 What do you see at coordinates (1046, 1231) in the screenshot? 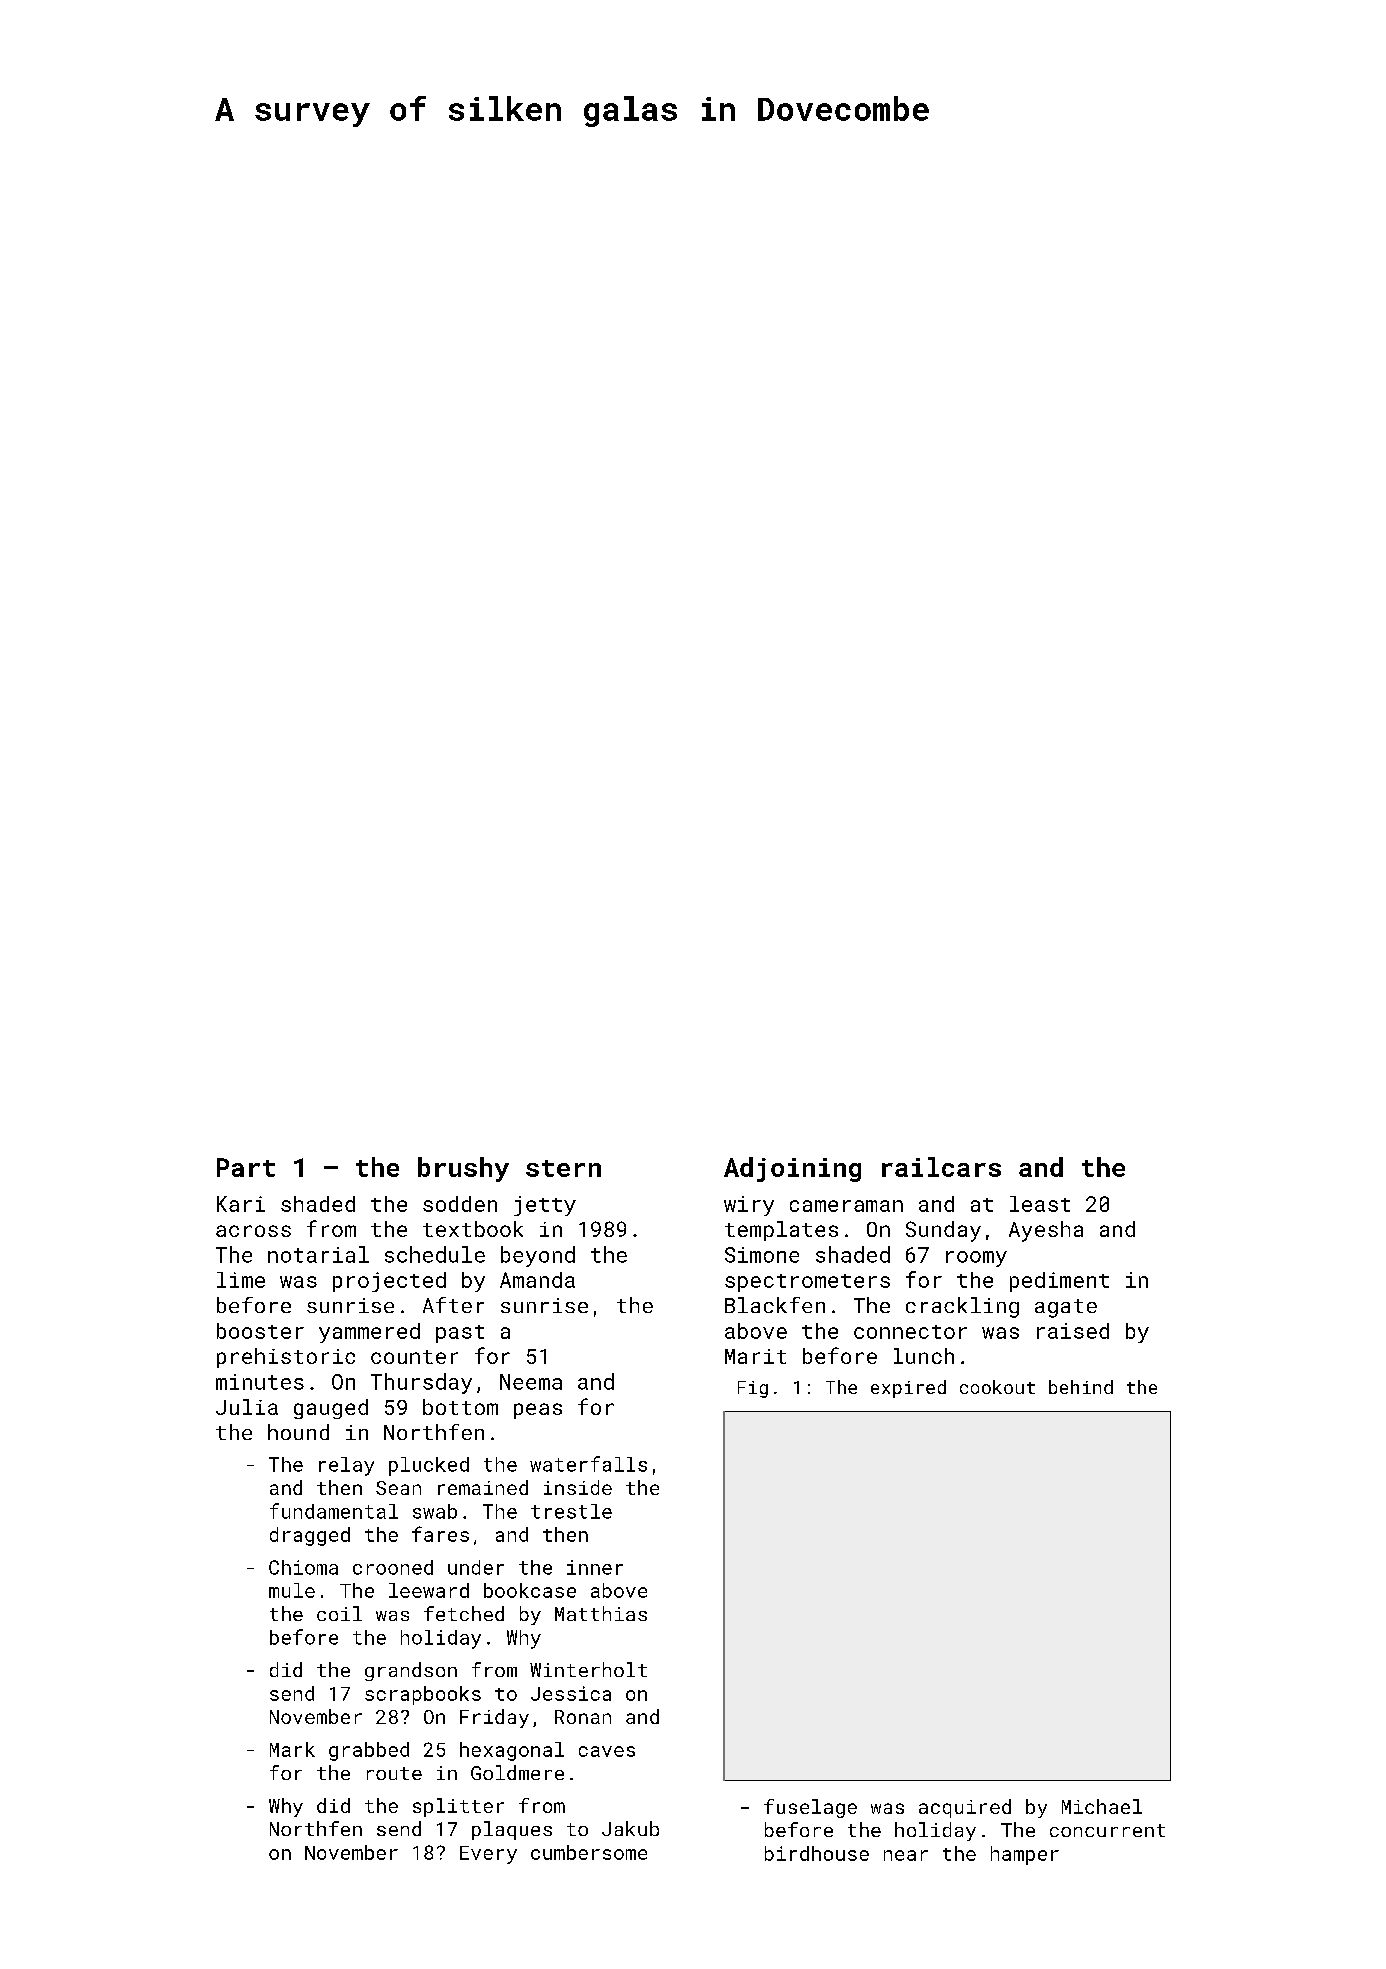
I see `Ayesha` at bounding box center [1046, 1231].
